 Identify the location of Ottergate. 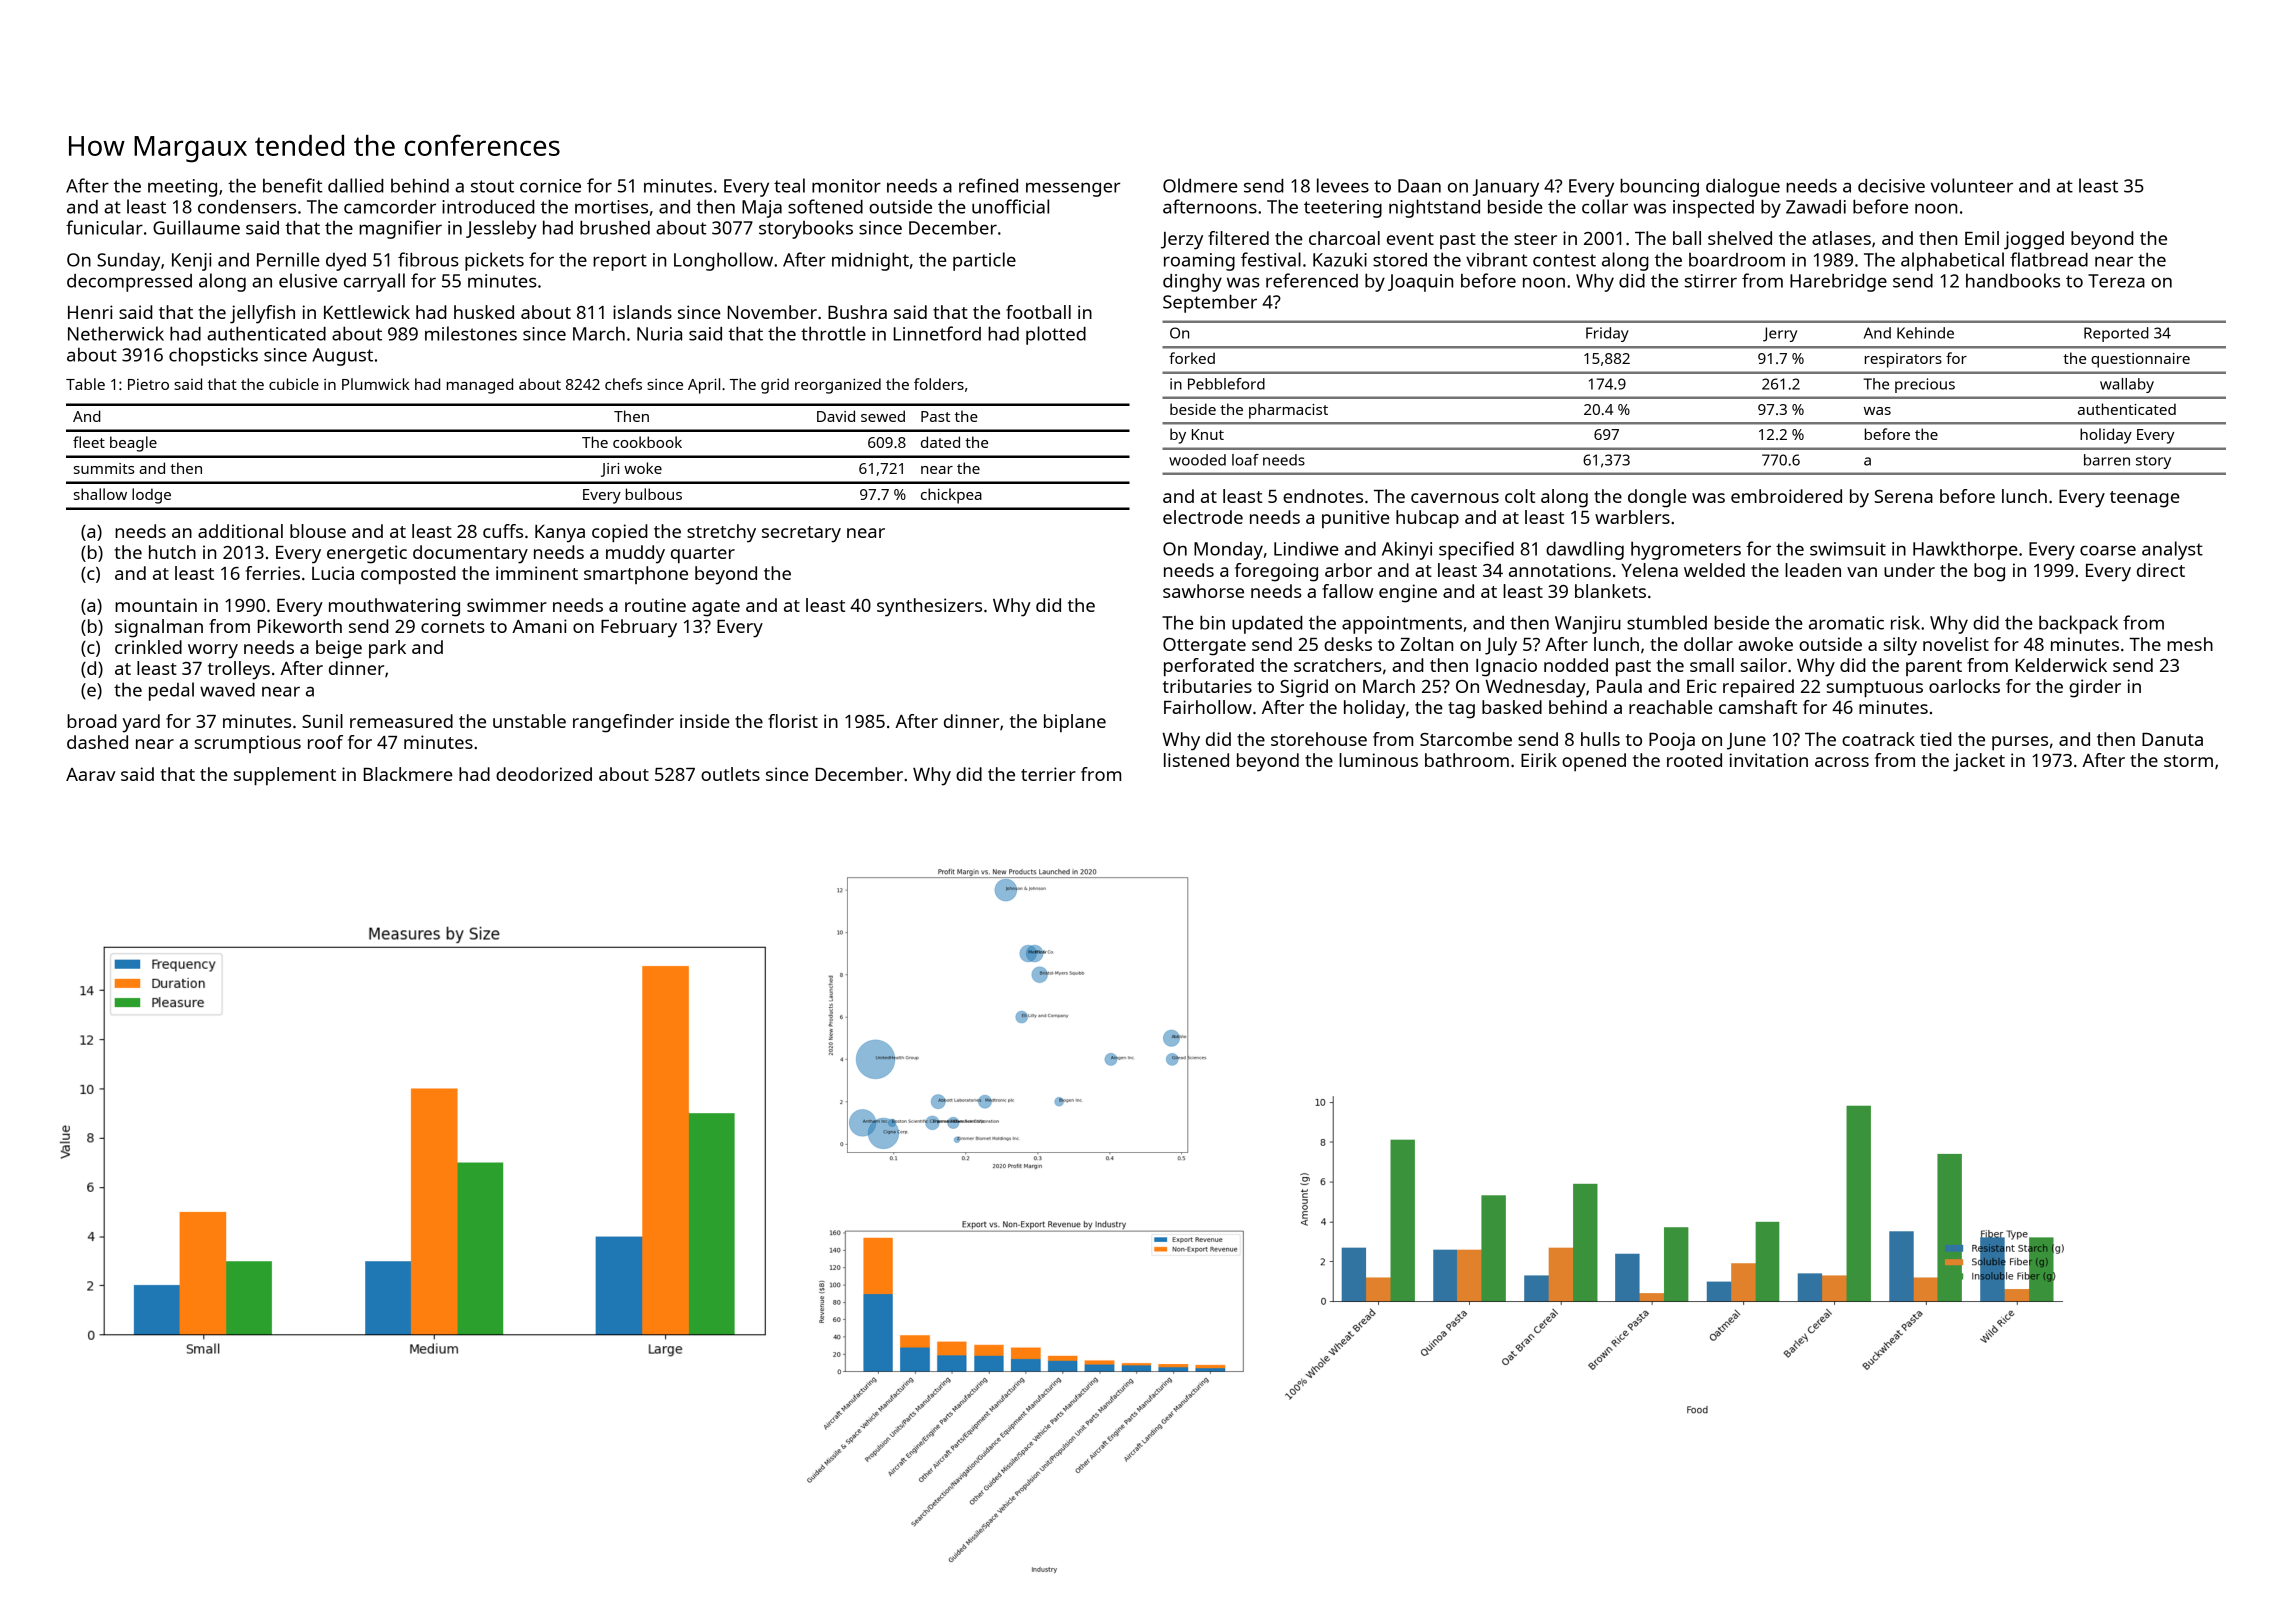
(1204, 647).
